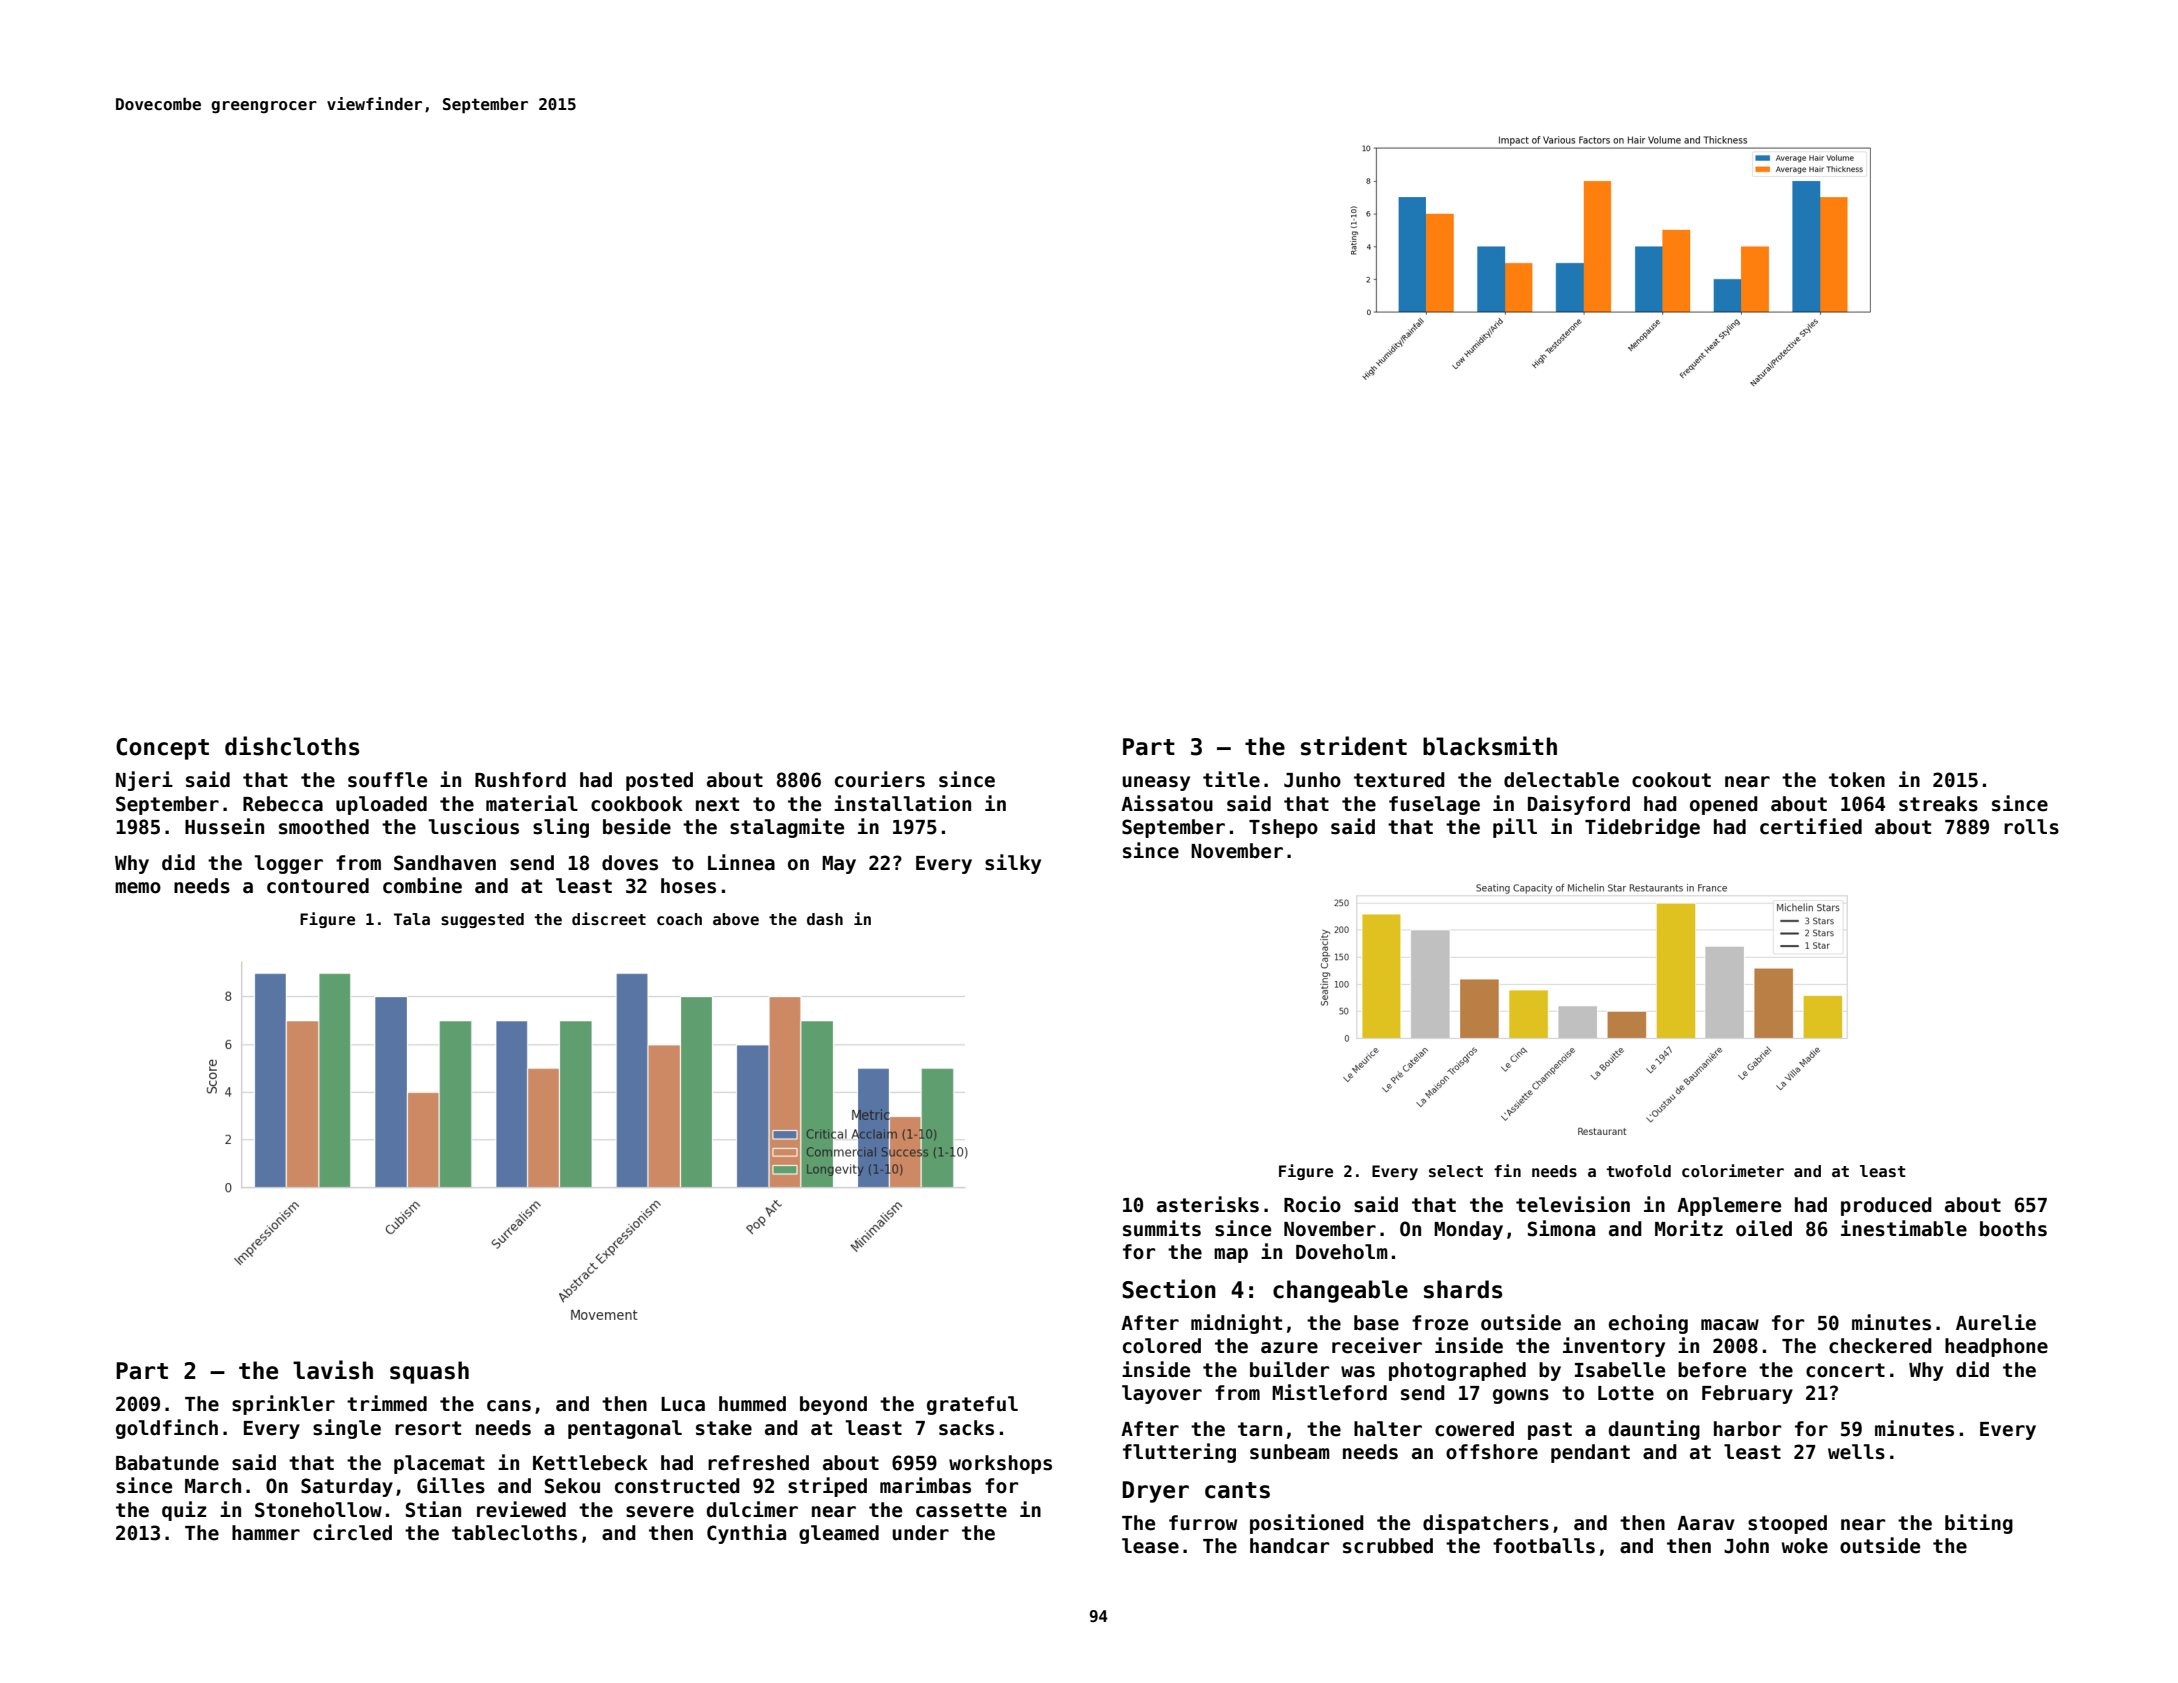  I want to click on discreet, so click(609, 919).
